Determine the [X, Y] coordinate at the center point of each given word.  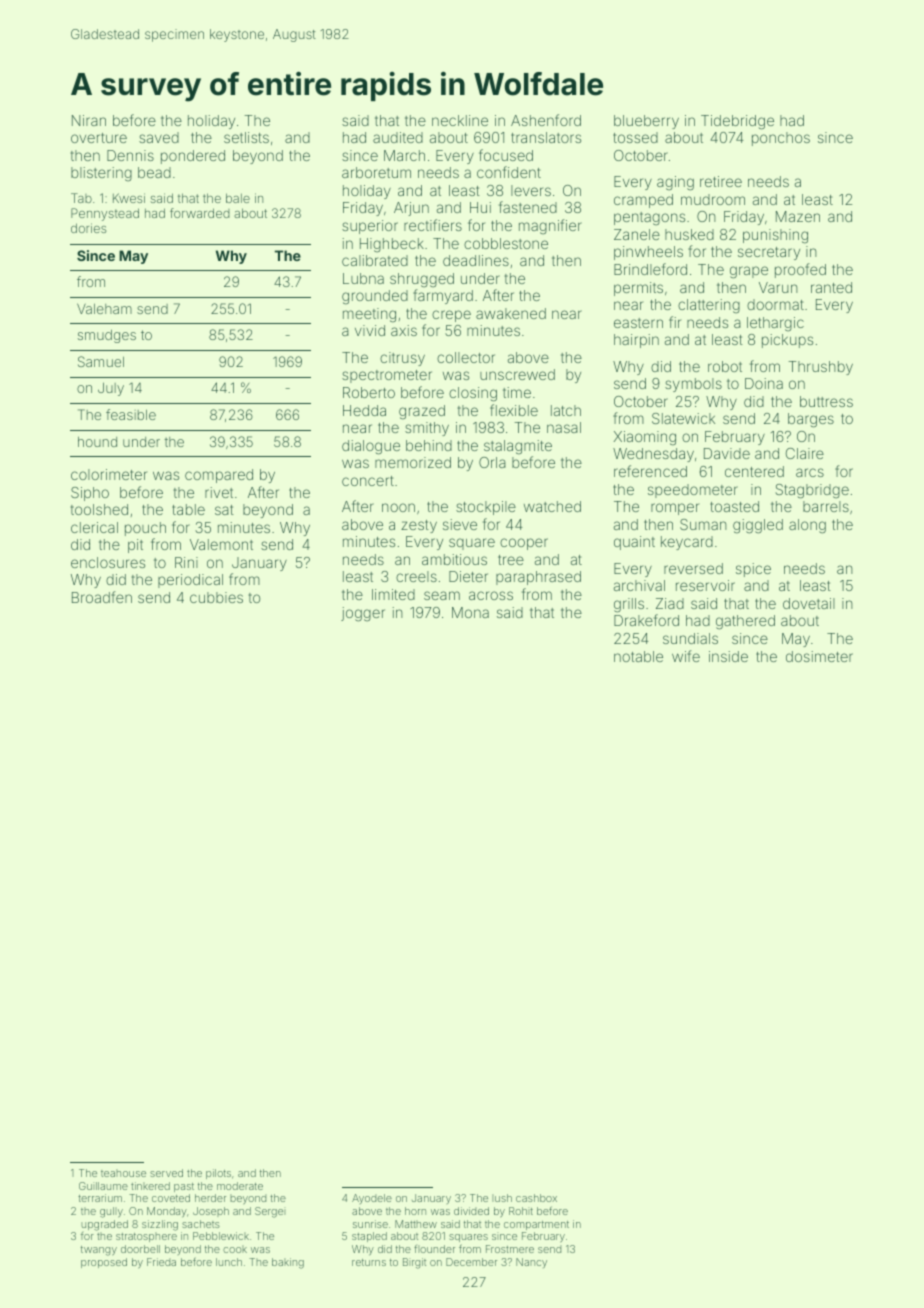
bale [238, 198]
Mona [470, 612]
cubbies [216, 597]
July [111, 389]
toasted [734, 506]
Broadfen [102, 597]
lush [502, 1198]
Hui [480, 207]
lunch [229, 1262]
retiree [721, 181]
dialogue [371, 447]
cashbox [536, 1198]
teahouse [123, 1173]
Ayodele [372, 1199]
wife [686, 656]
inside [728, 656]
